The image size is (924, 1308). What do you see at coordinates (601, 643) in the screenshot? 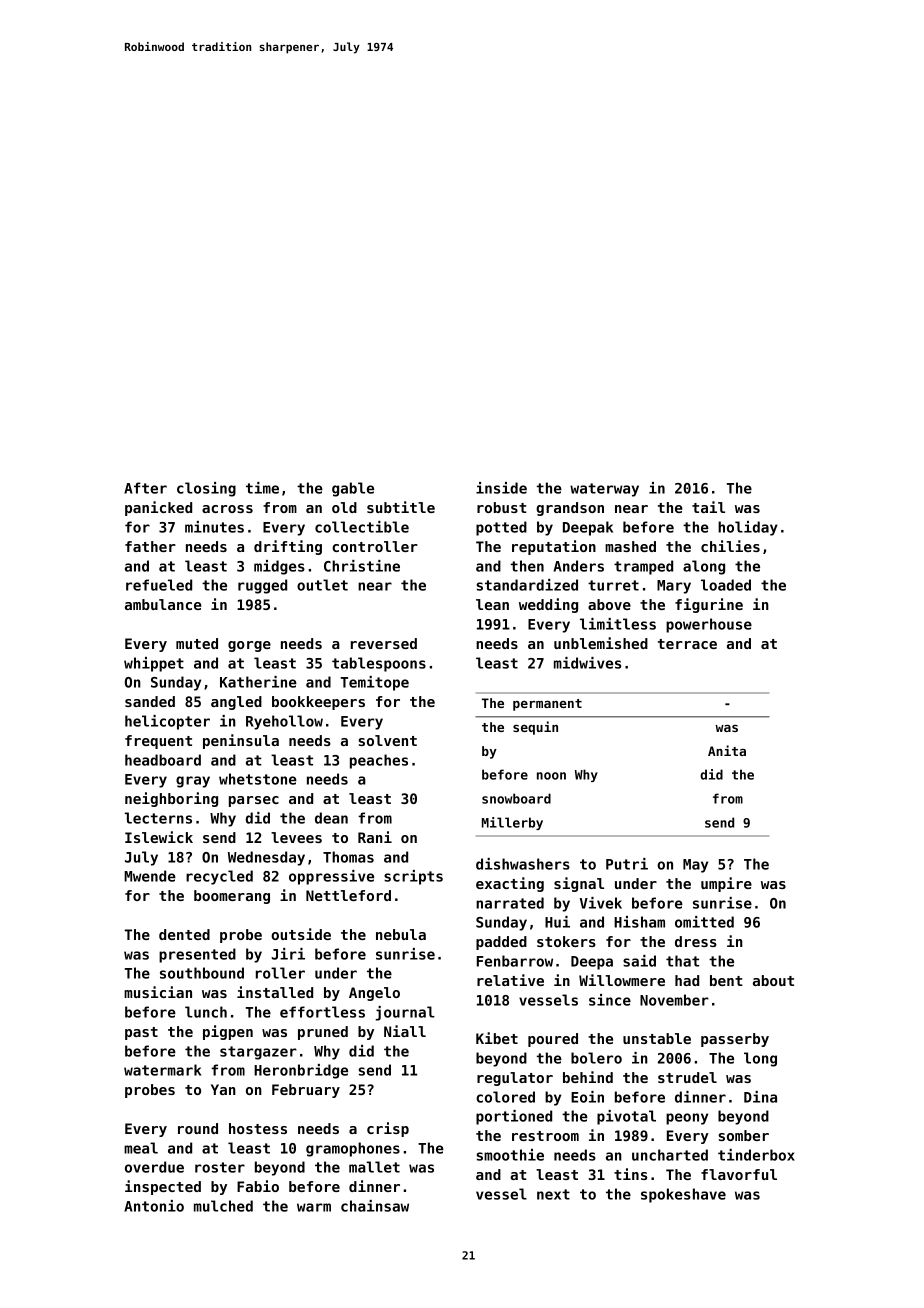
I see `unblemished` at bounding box center [601, 643].
